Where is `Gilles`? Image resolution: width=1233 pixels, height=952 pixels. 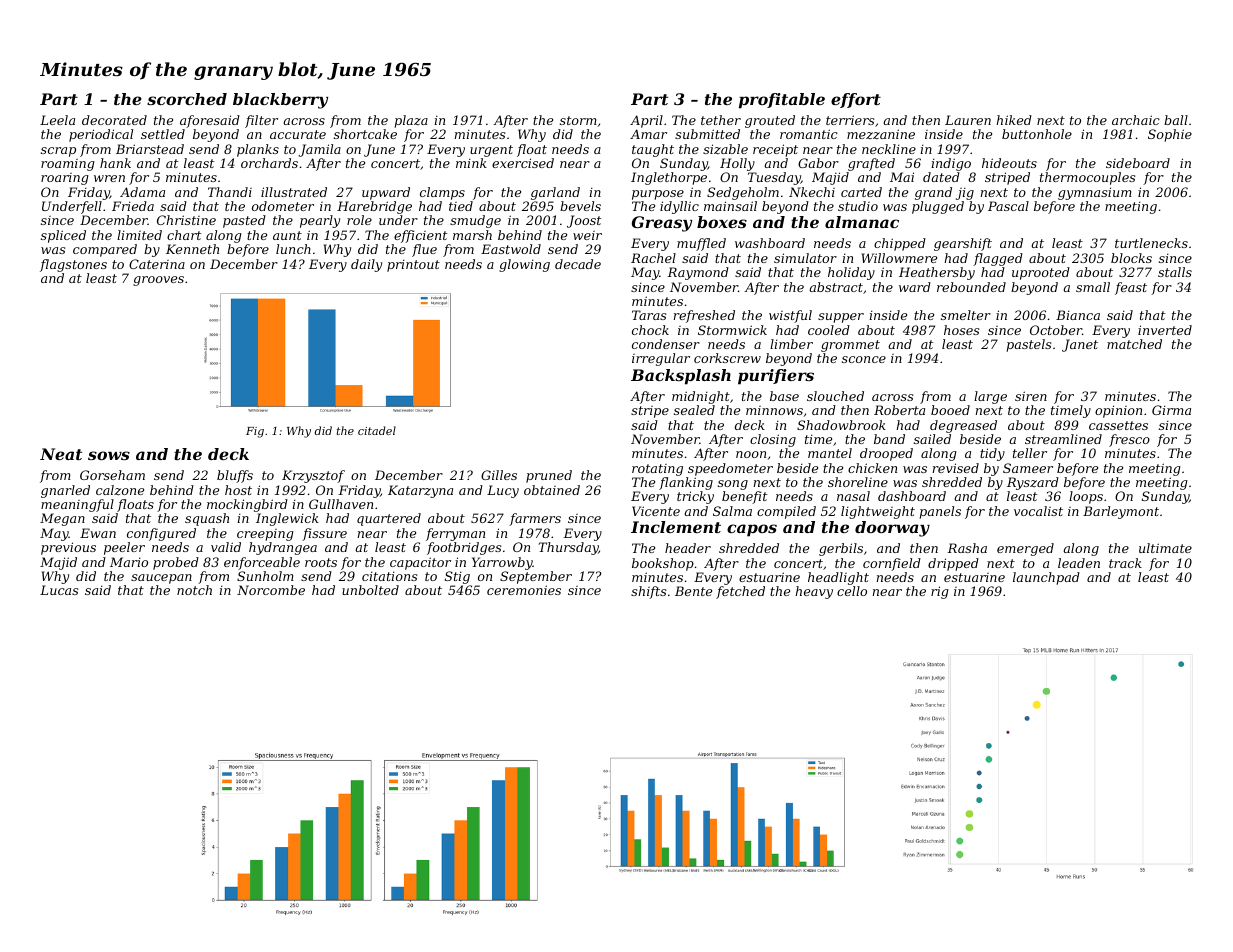 Gilles is located at coordinates (499, 475).
